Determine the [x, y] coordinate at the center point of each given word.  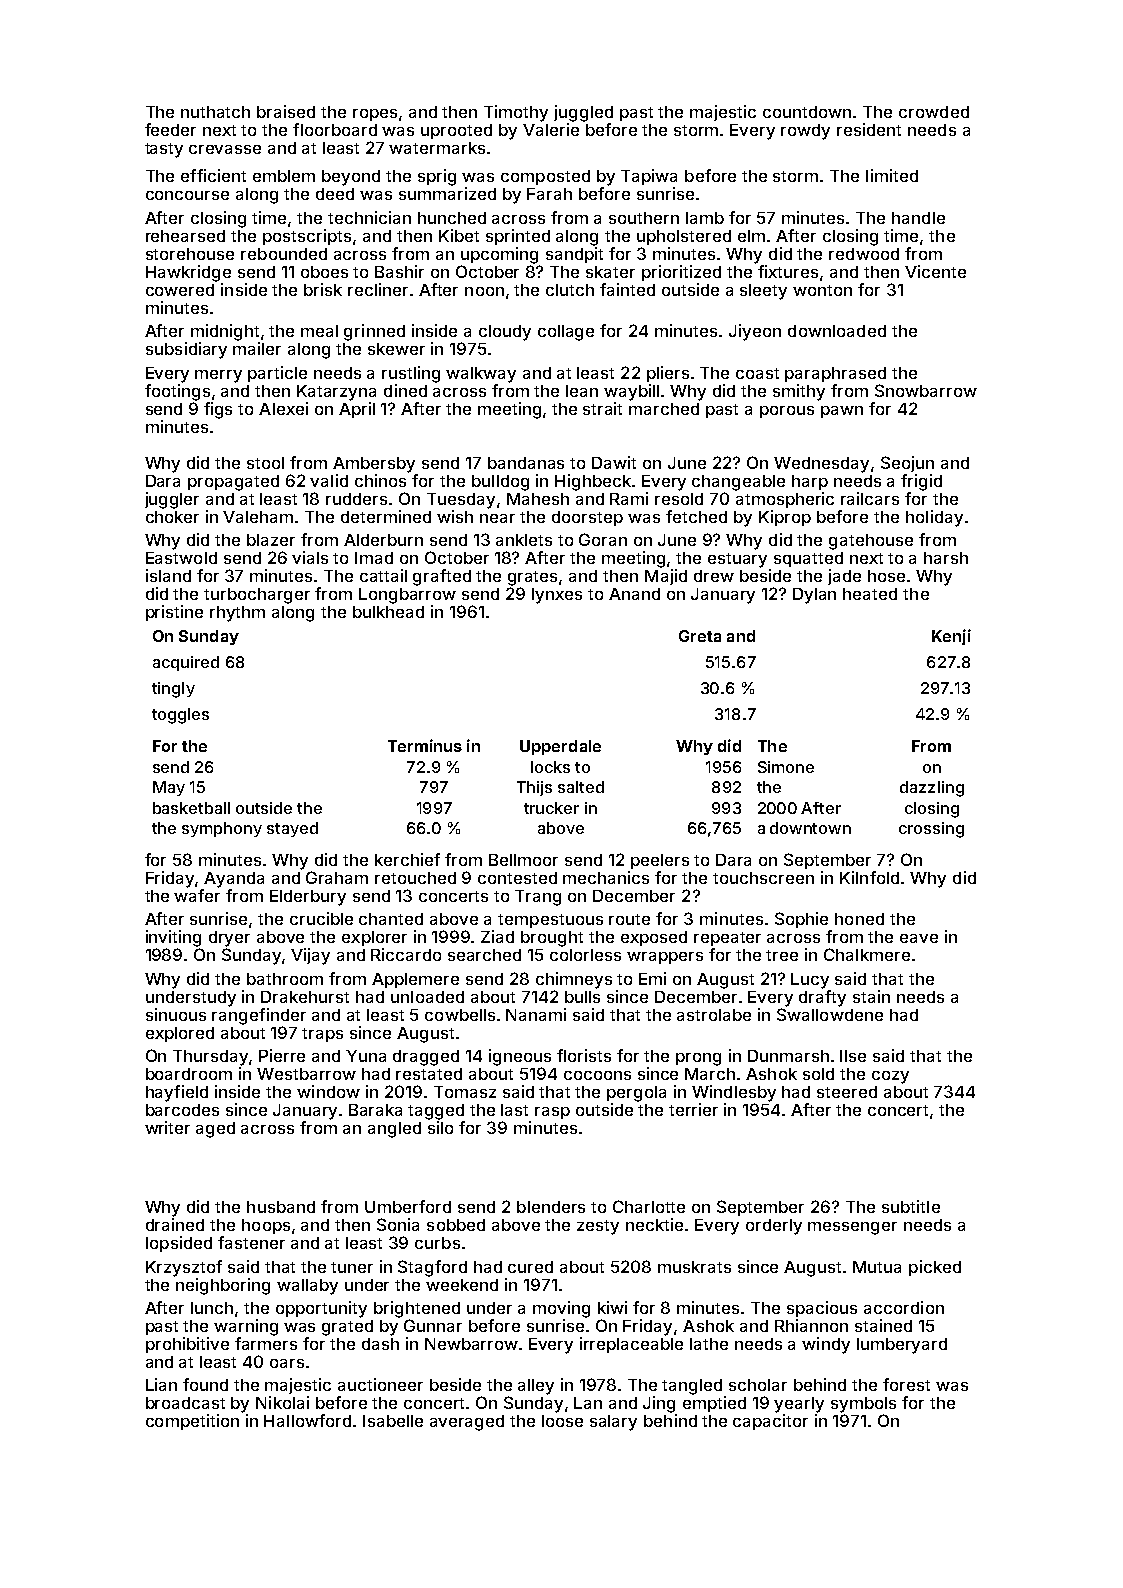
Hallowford [307, 1420]
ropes [375, 115]
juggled [583, 113]
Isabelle [393, 1421]
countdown [807, 112]
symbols [863, 1405]
